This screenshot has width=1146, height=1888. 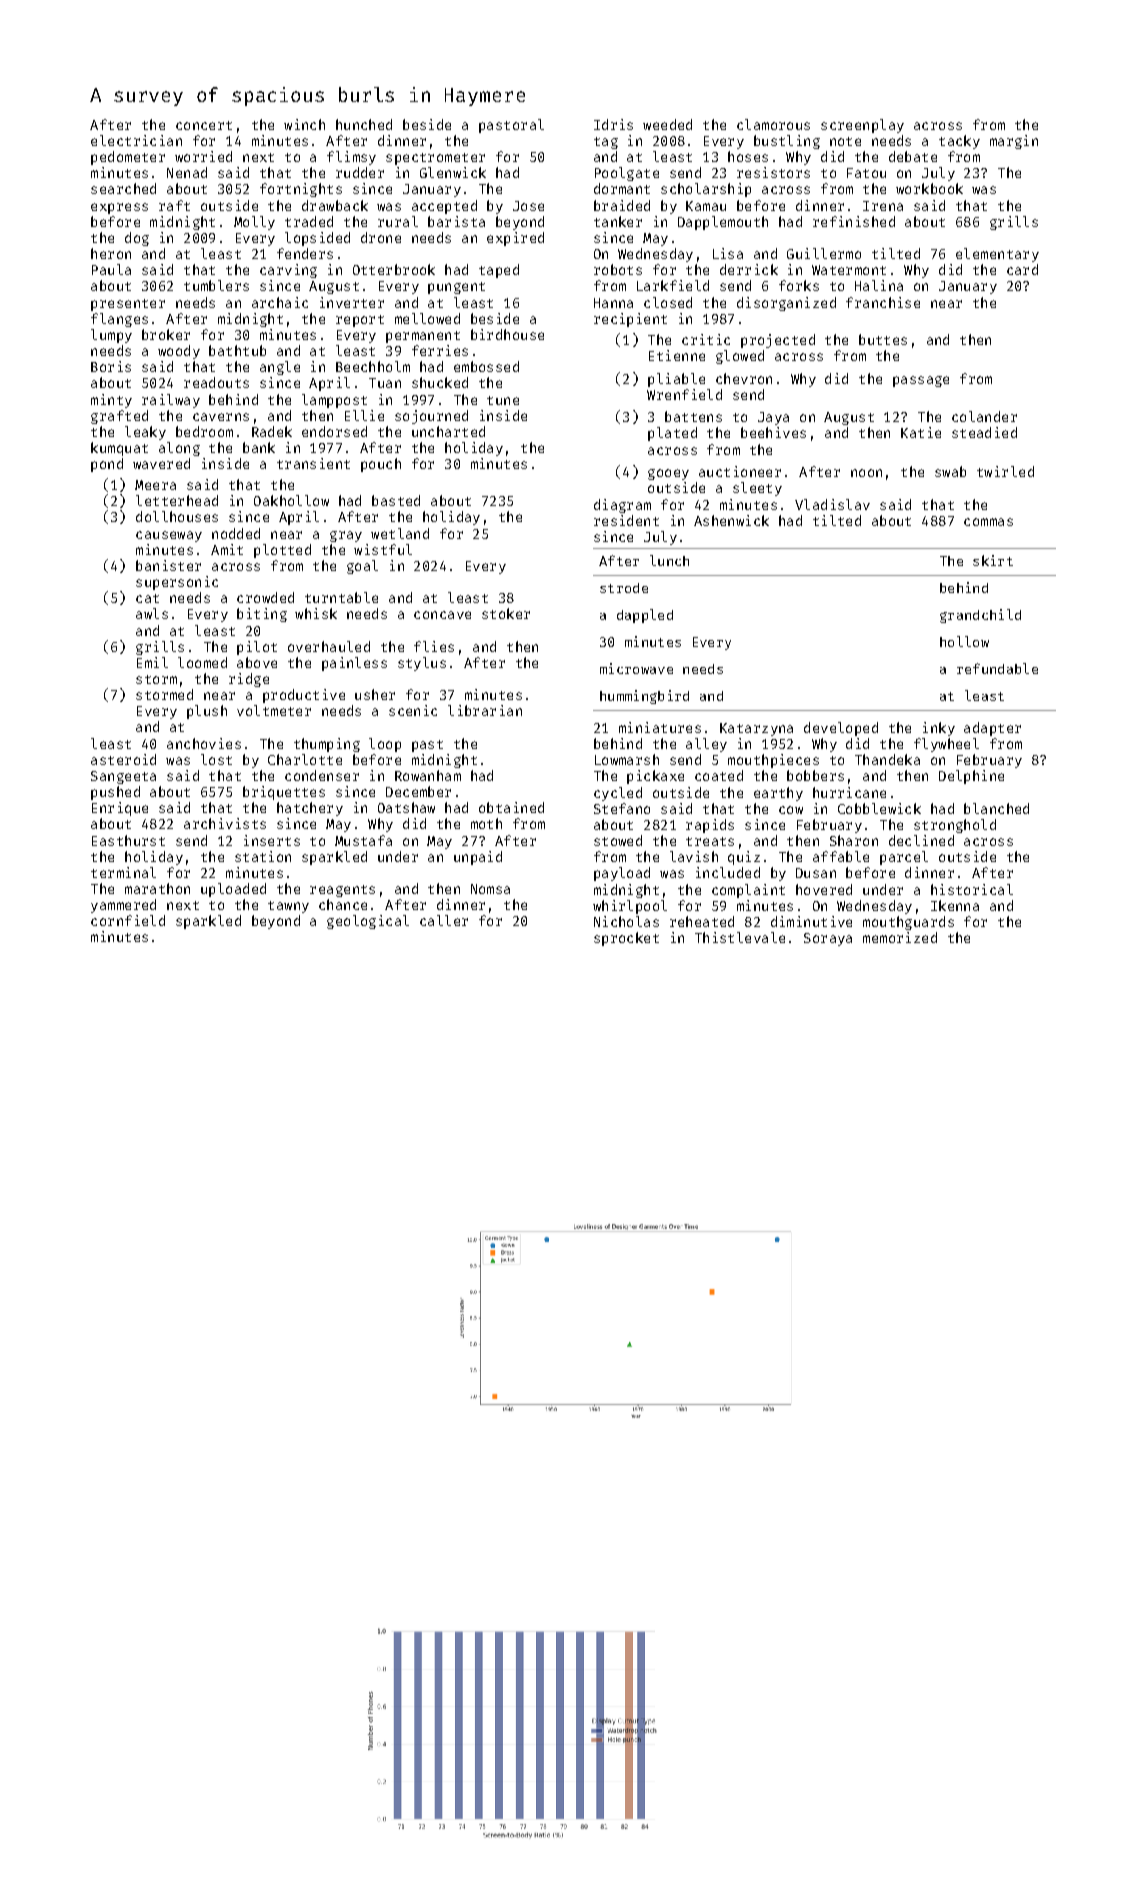 What do you see at coordinates (921, 381) in the screenshot?
I see `passage` at bounding box center [921, 381].
